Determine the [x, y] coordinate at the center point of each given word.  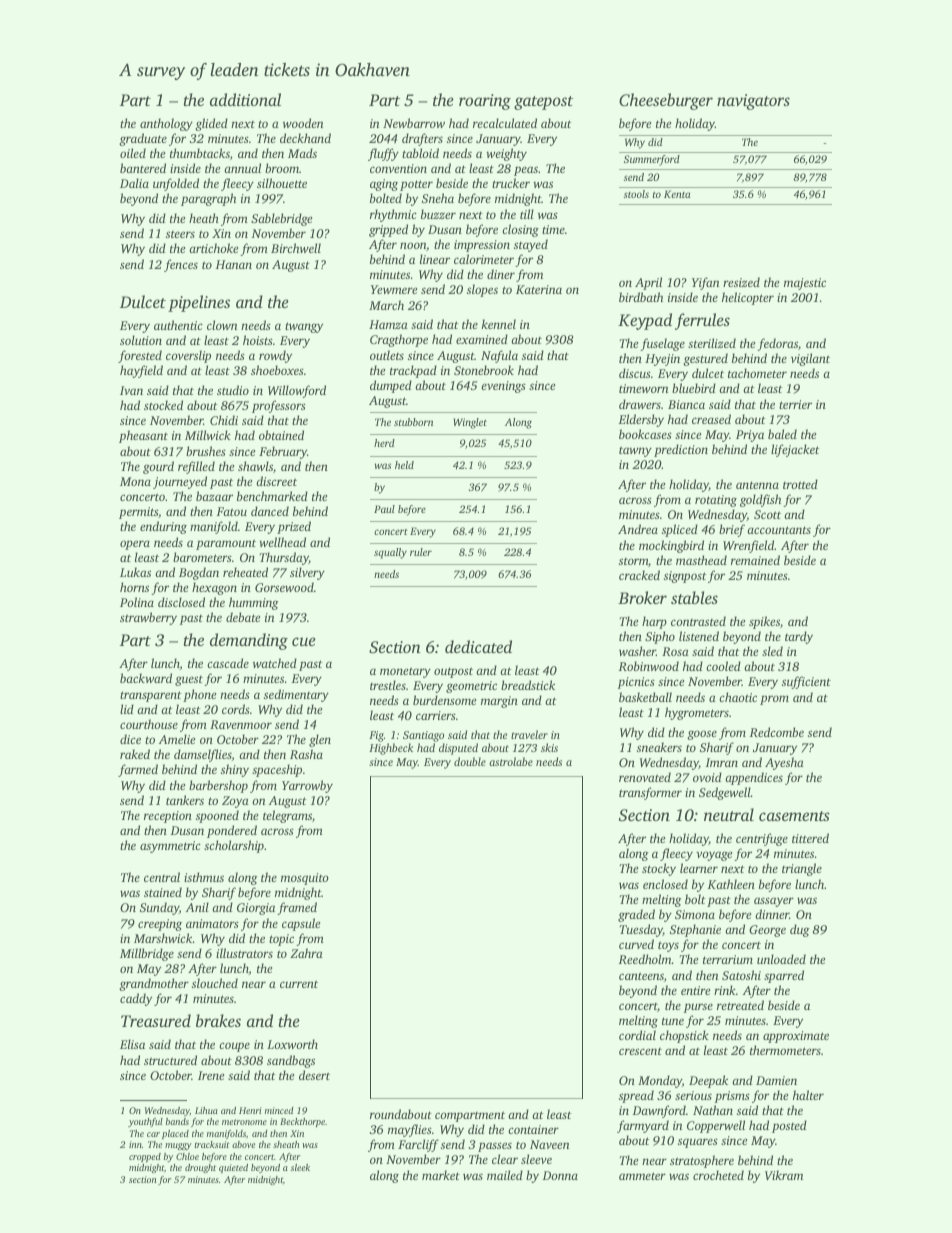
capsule [301, 924]
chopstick [684, 1036]
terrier [795, 404]
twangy [304, 327]
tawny [635, 451]
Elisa [132, 1044]
